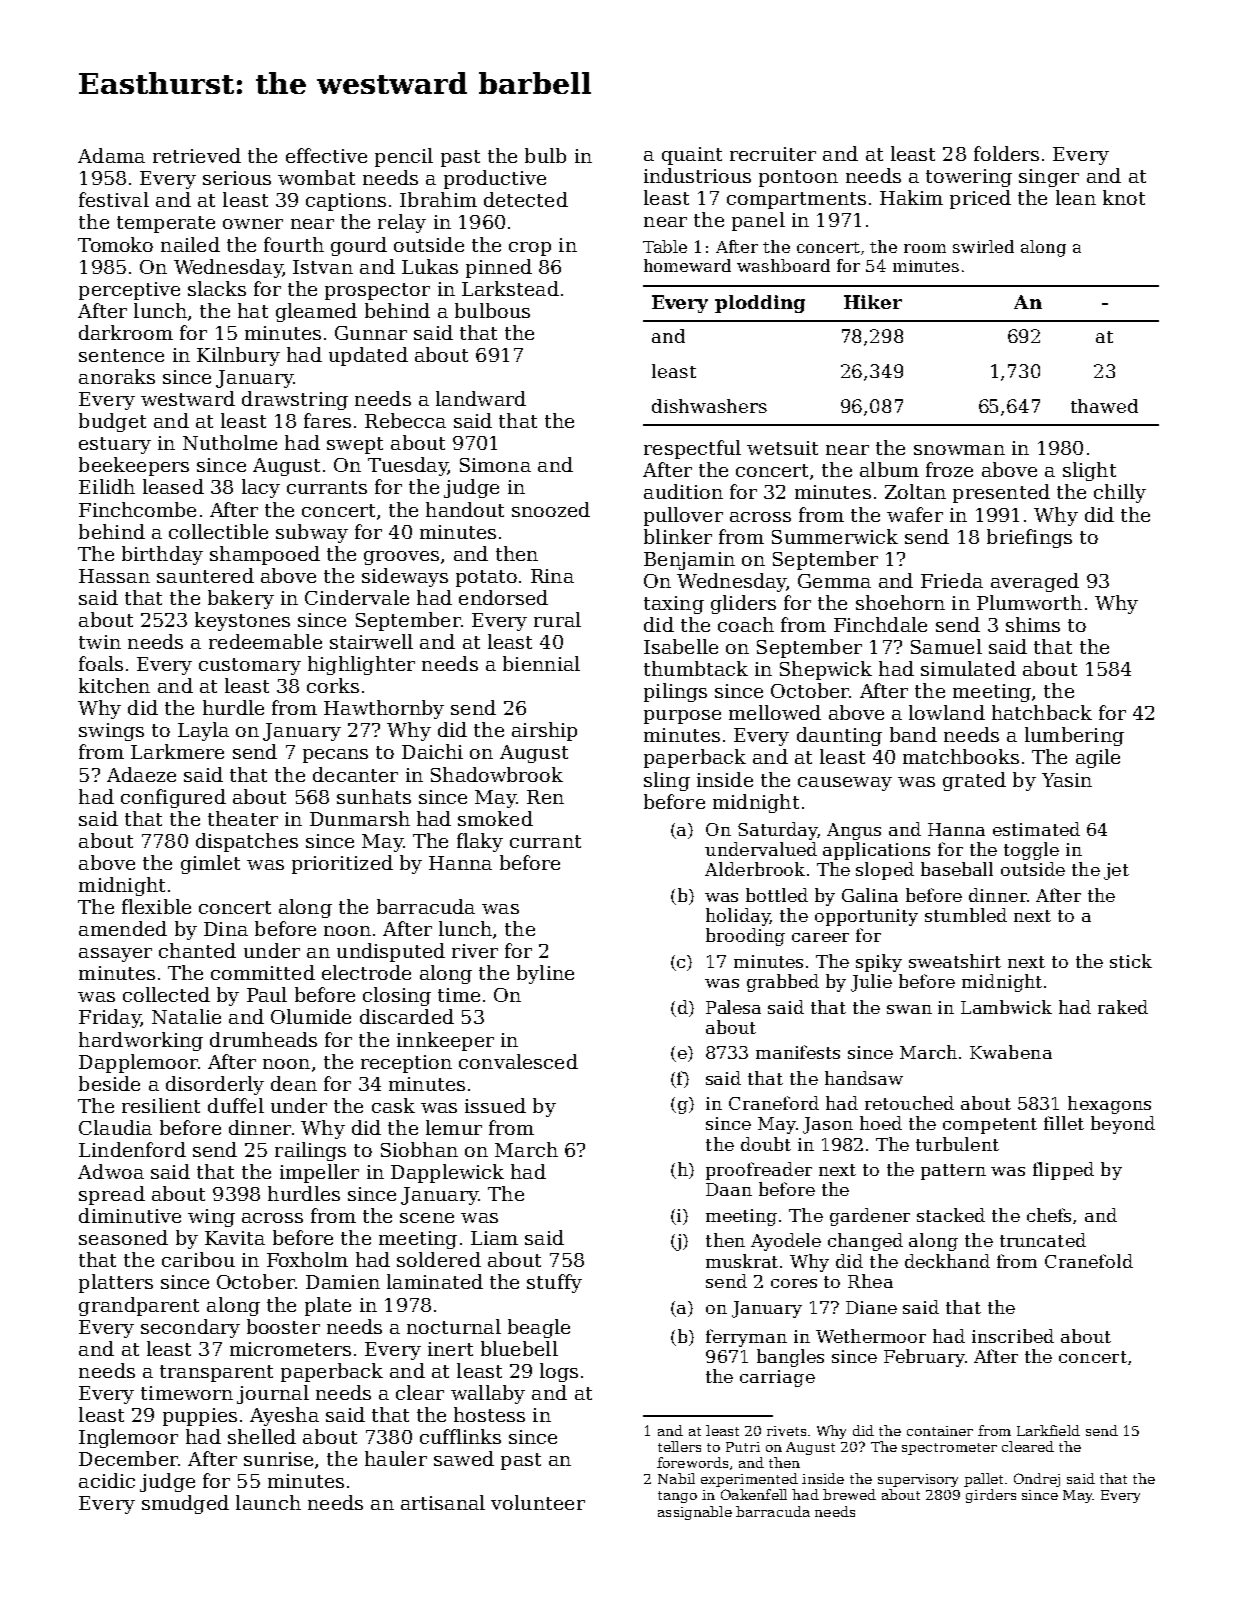 The width and height of the screenshot is (1237, 1601). I want to click on grabbed, so click(783, 983).
